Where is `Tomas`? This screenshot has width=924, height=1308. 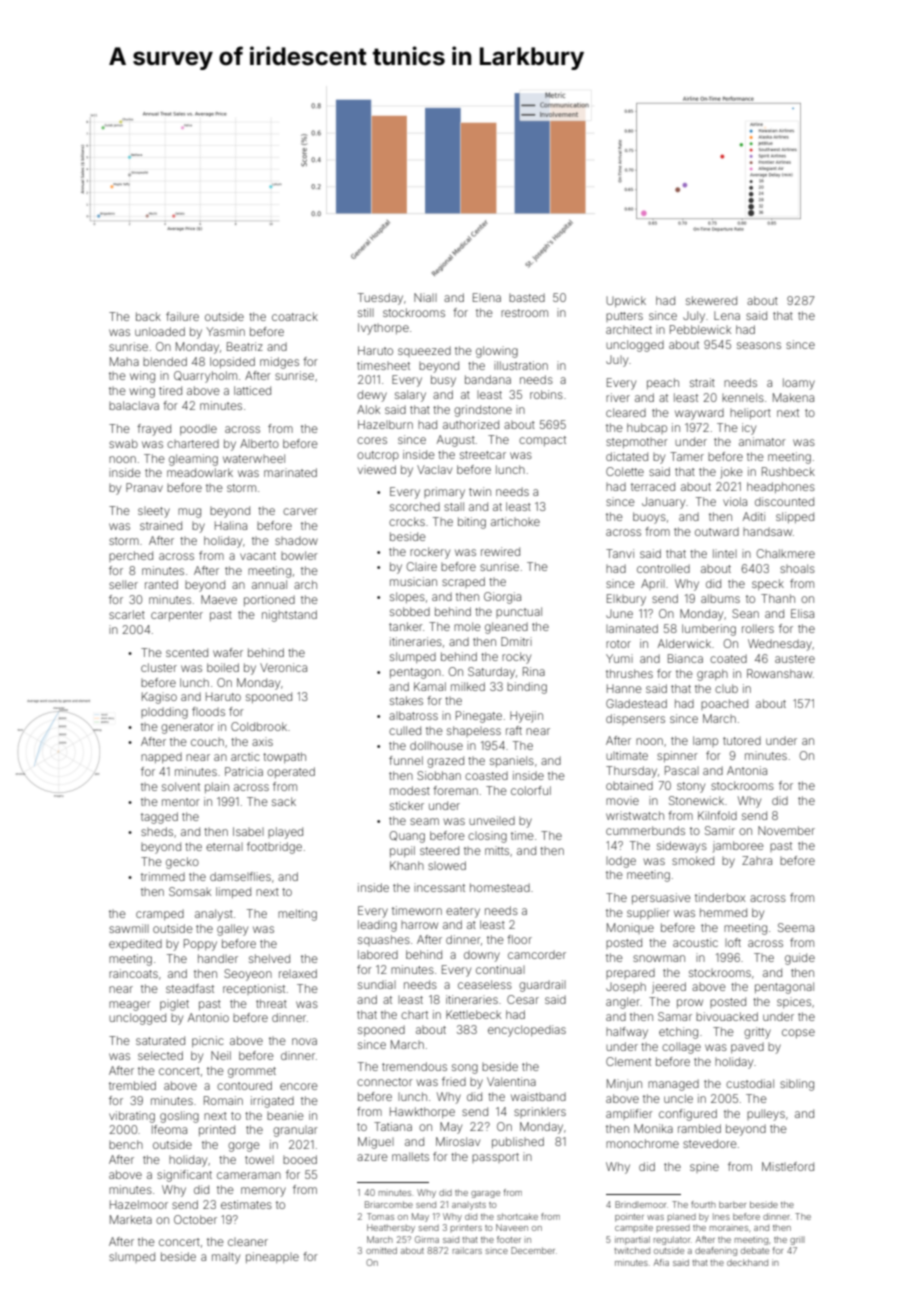 Tomas is located at coordinates (380, 1216).
